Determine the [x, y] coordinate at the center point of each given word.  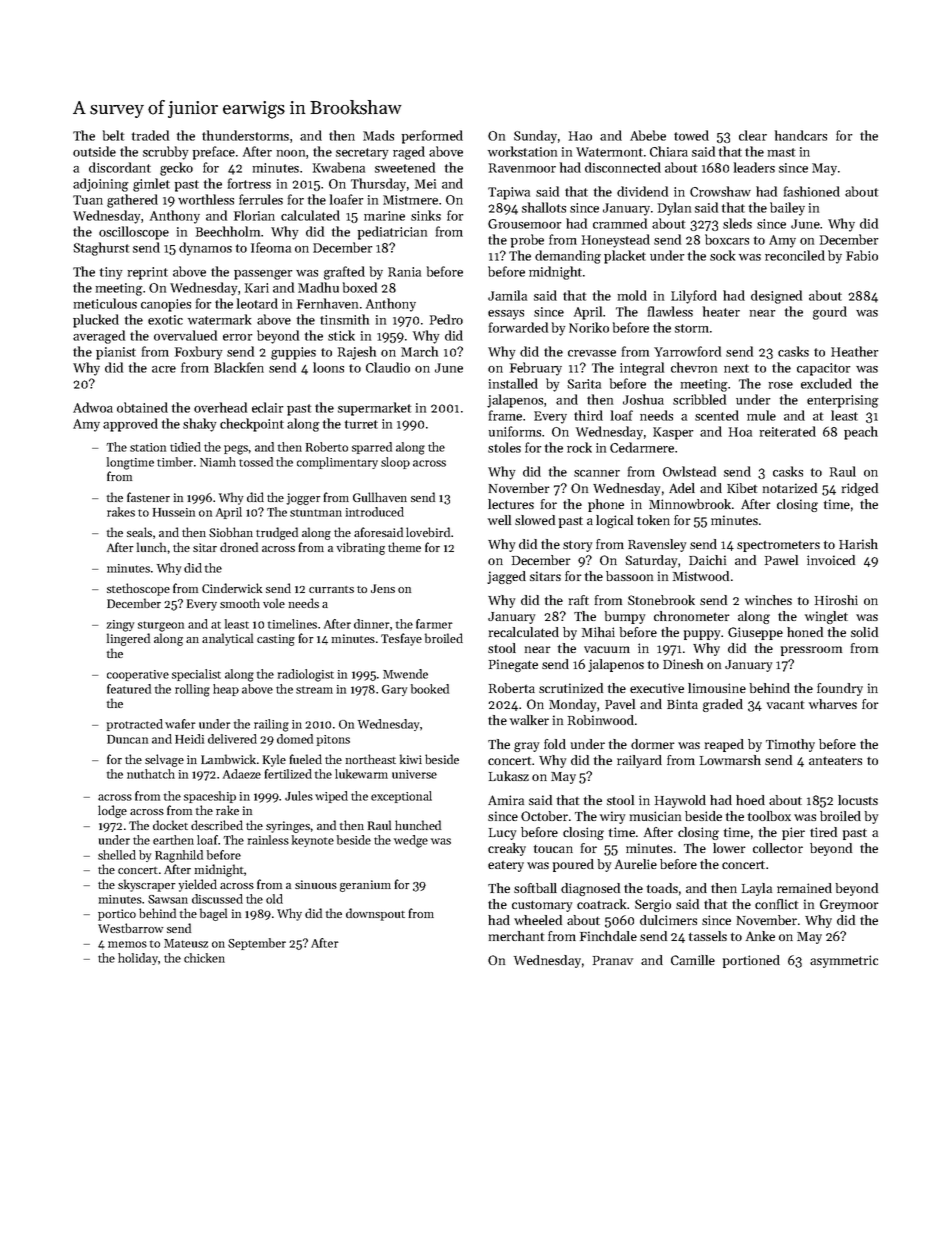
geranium [365, 886]
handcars [801, 135]
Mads [378, 135]
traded [150, 135]
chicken [204, 958]
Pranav [613, 960]
